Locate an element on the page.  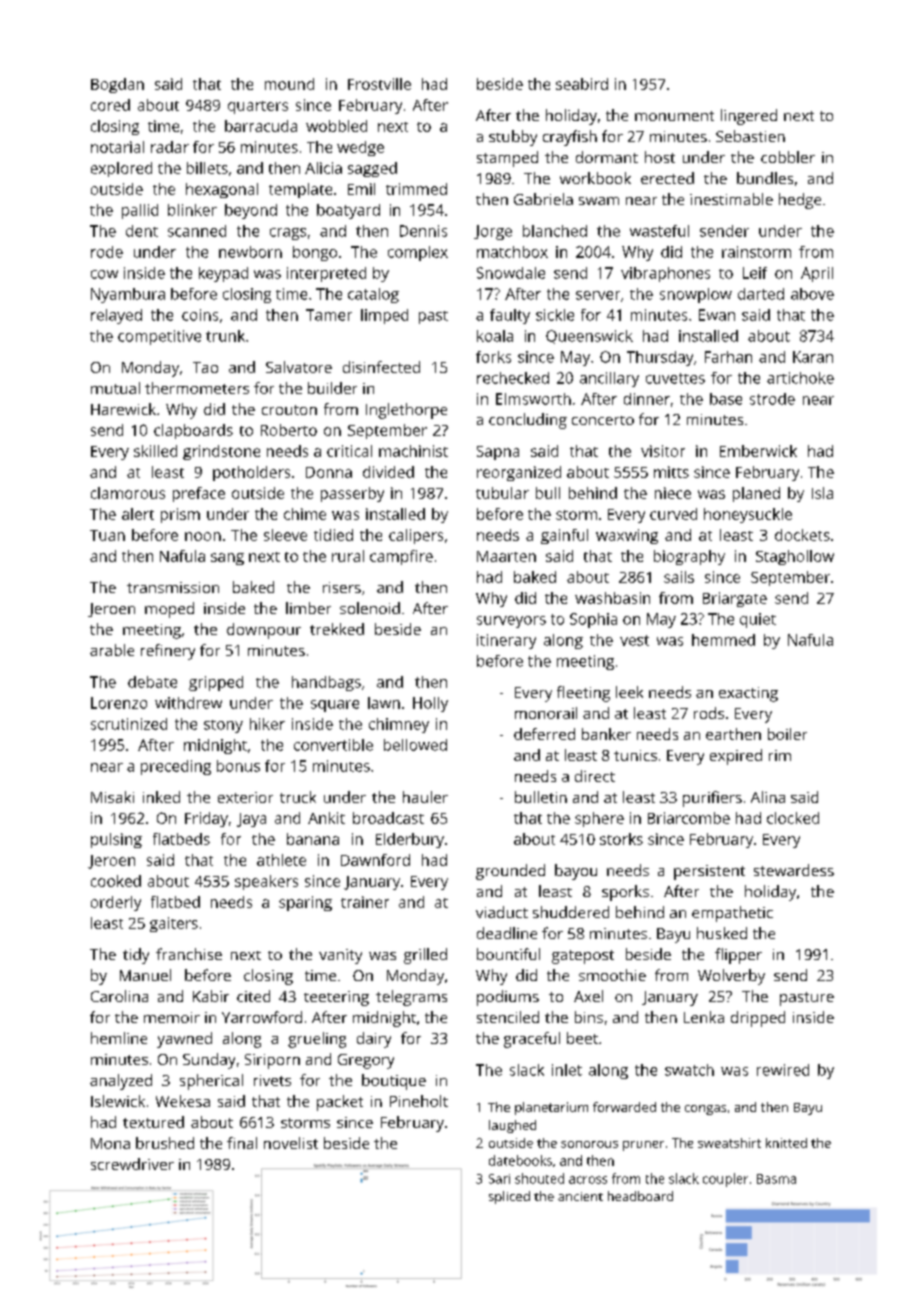
screwdriver is located at coordinates (132, 1164).
